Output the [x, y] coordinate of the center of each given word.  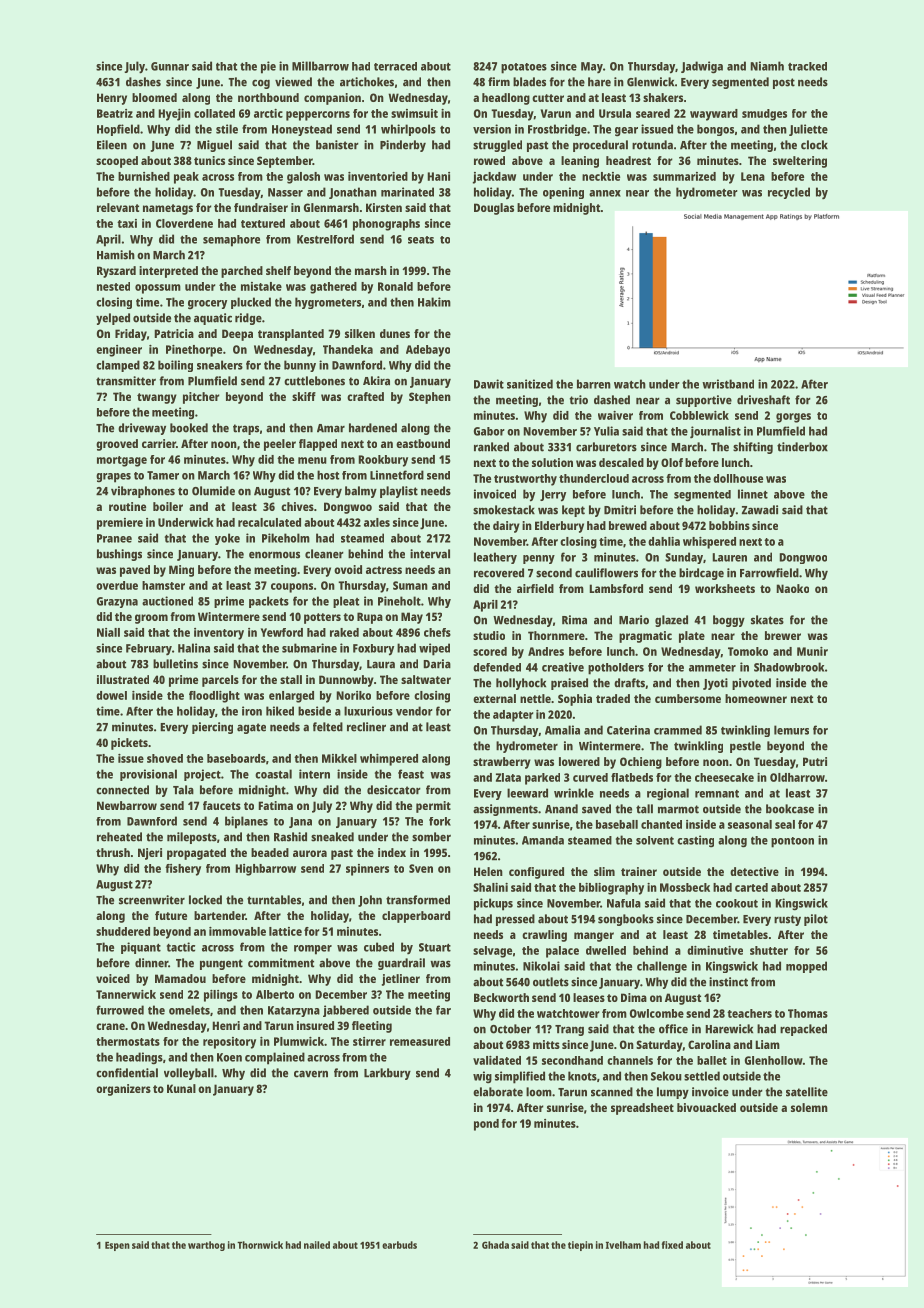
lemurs [791, 730]
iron [252, 711]
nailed [317, 1245]
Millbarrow [320, 66]
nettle [535, 698]
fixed [672, 1245]
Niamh [767, 66]
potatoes [524, 68]
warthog [206, 1246]
